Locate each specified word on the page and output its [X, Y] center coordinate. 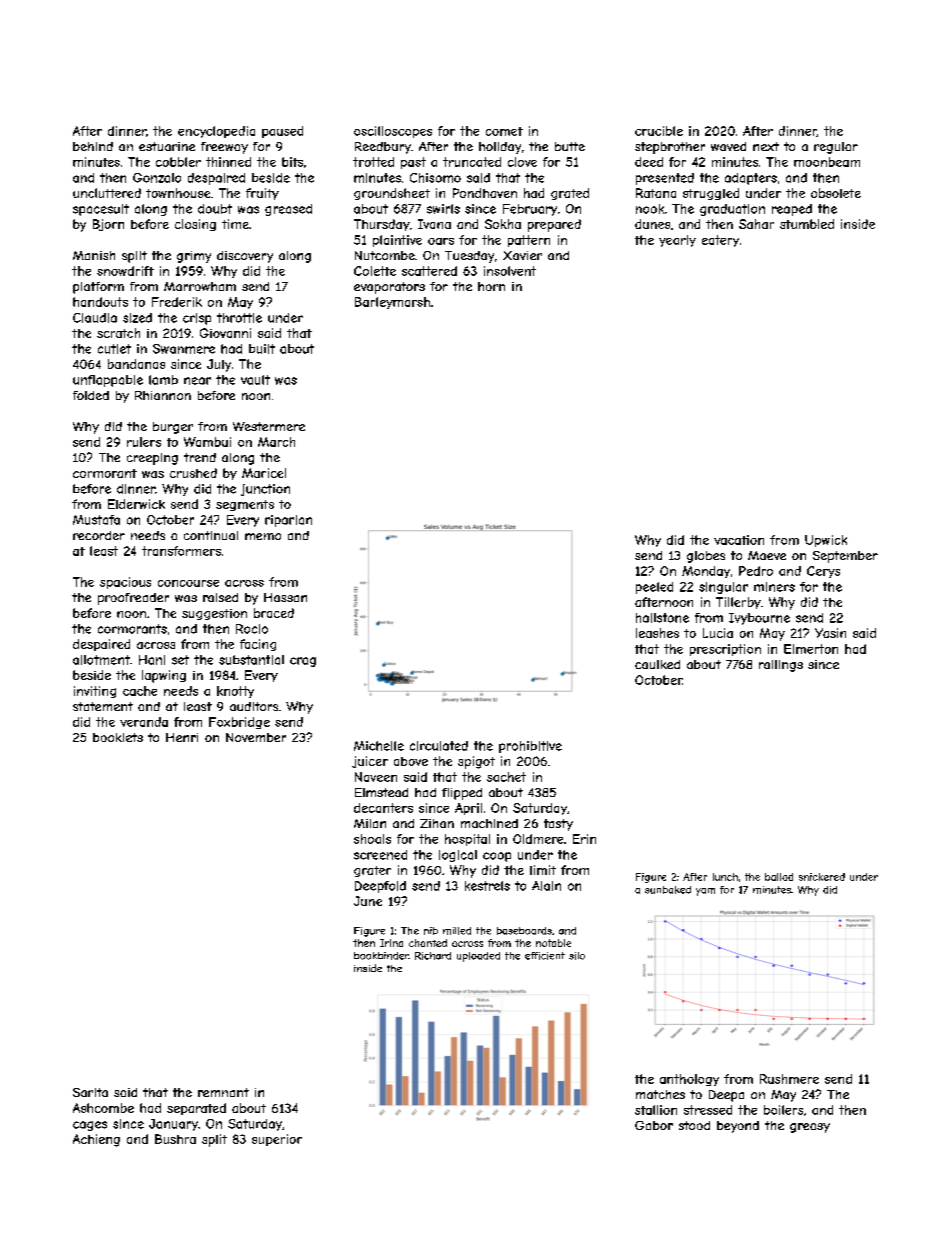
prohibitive [530, 747]
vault [255, 380]
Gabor [654, 1125]
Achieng [96, 1140]
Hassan [285, 597]
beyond [738, 1127]
